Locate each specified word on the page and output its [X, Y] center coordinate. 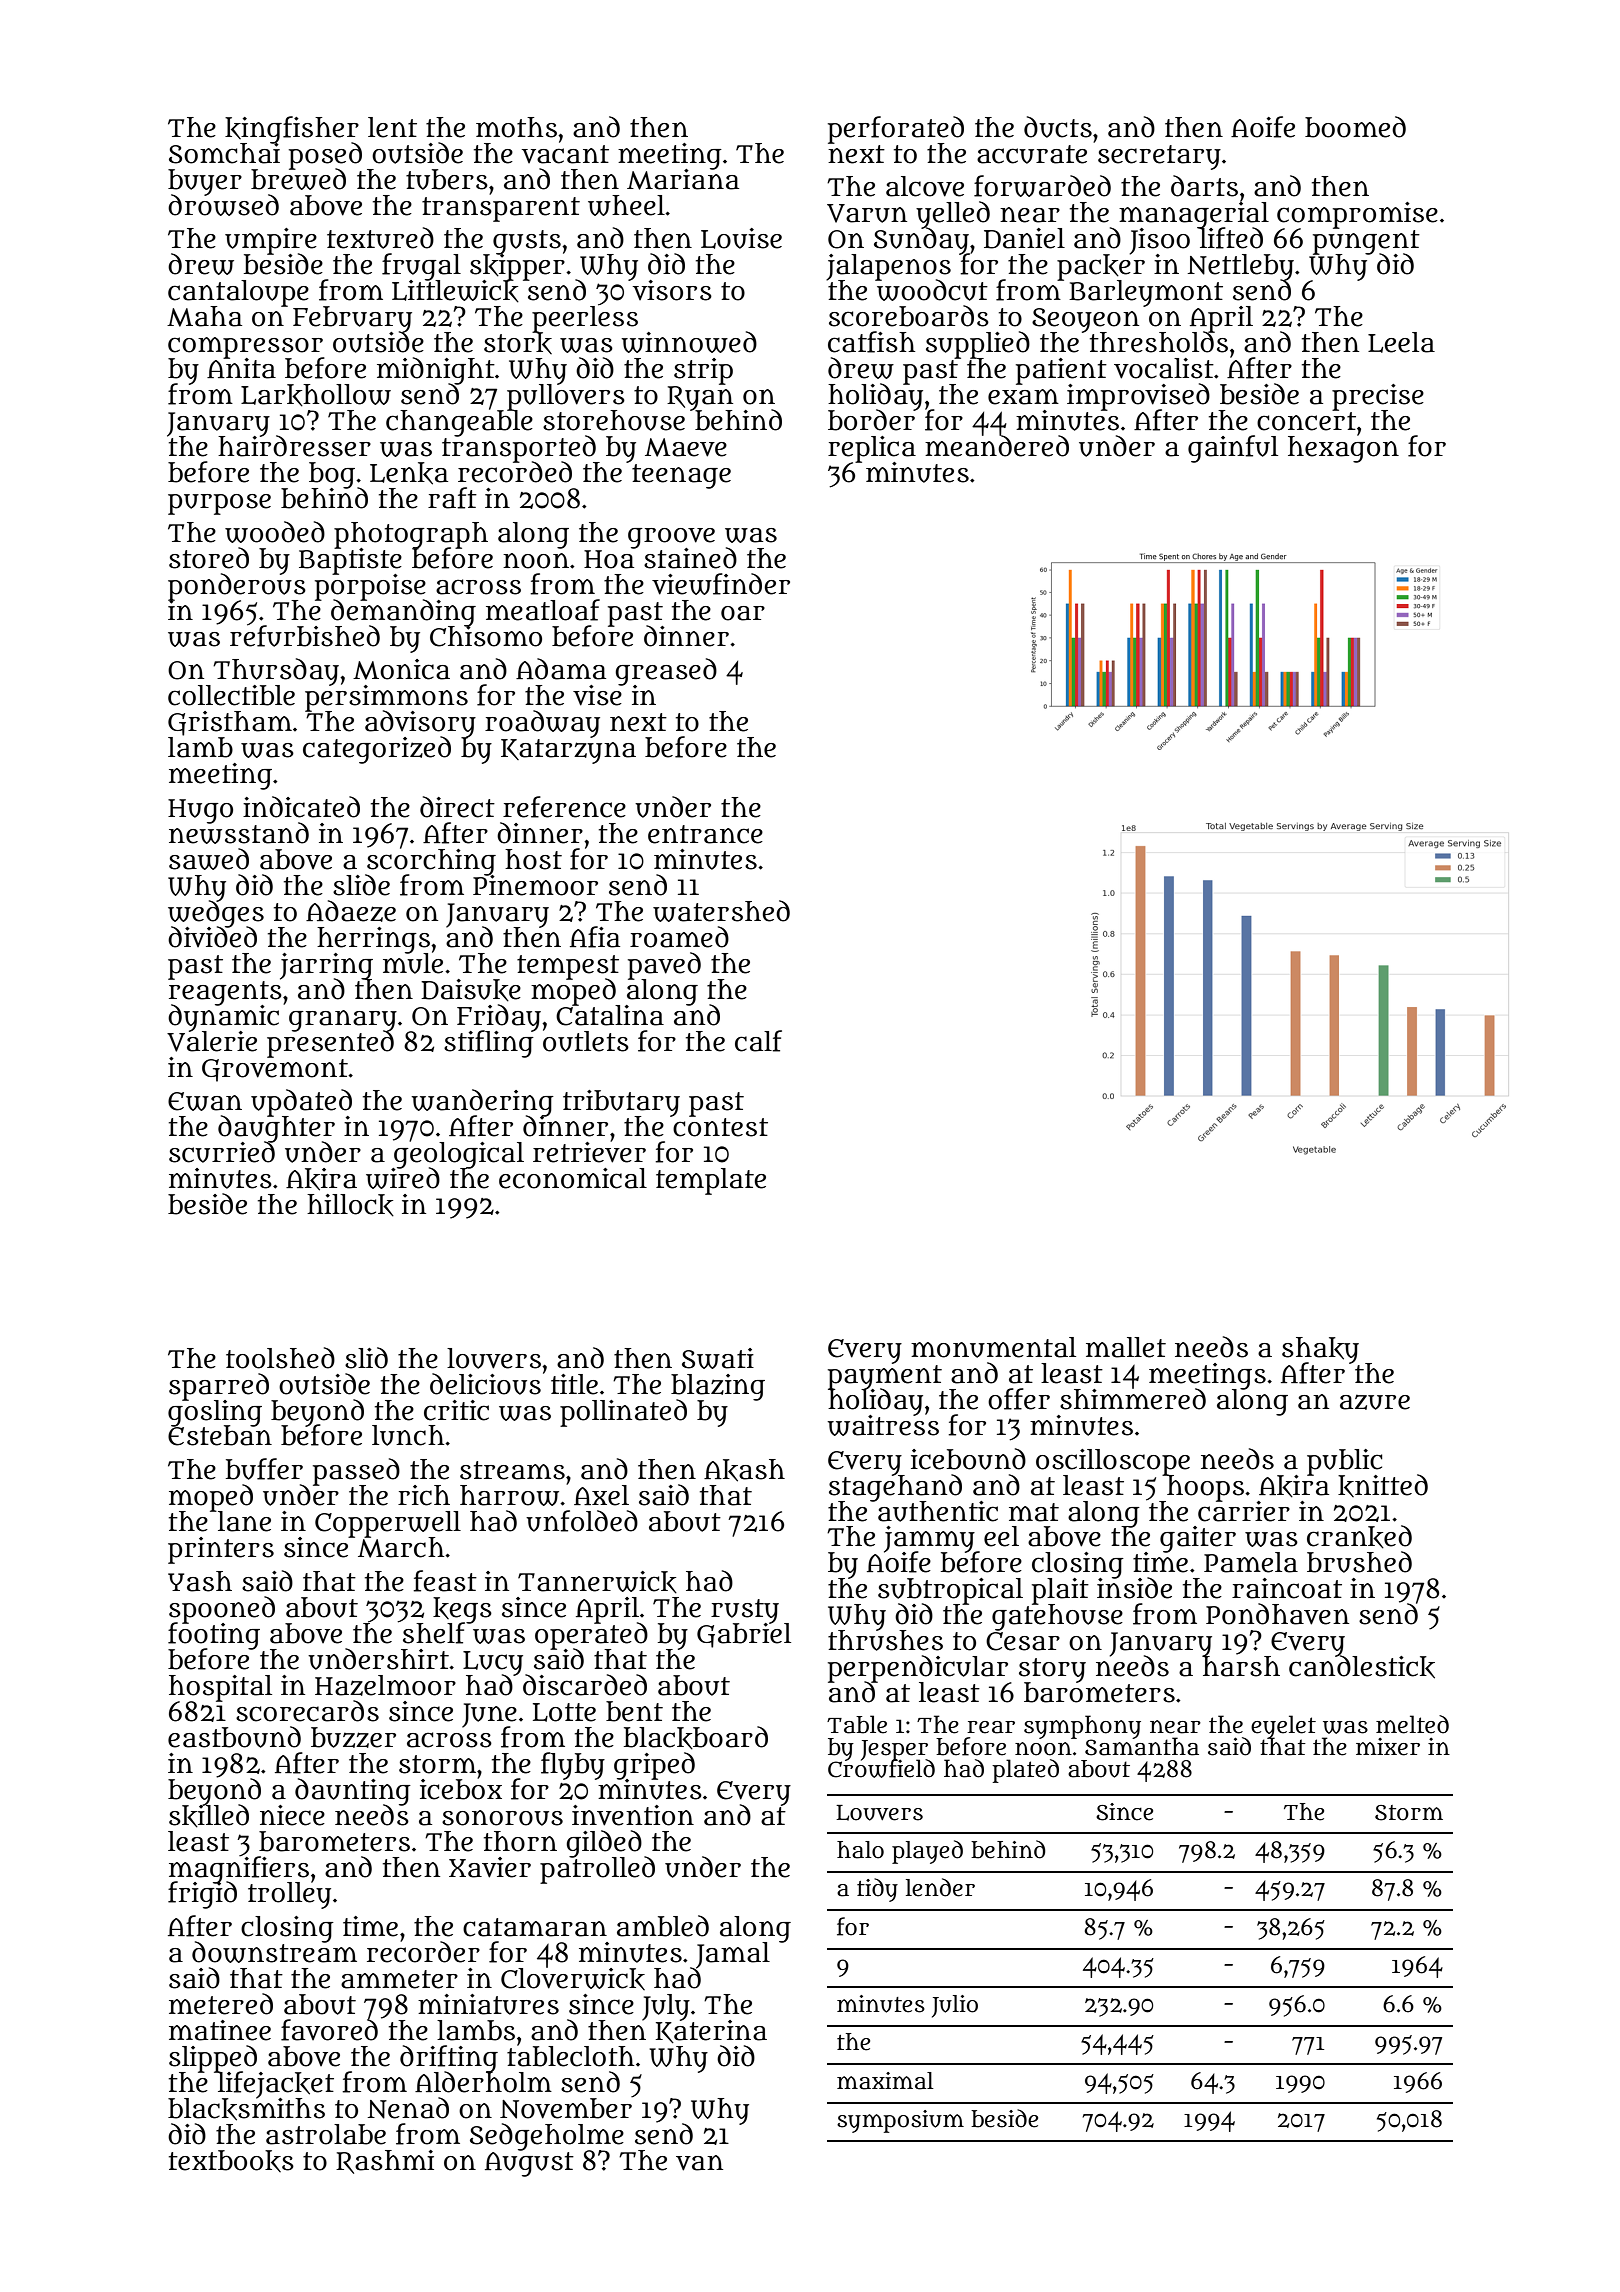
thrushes [885, 1641]
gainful [1233, 449]
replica [872, 449]
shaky [1320, 1350]
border [872, 420]
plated [1025, 1771]
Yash [200, 1581]
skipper [517, 267]
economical [573, 1178]
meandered [997, 446]
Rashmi [385, 2162]
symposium [900, 2121]
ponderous [237, 587]
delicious [485, 1384]
